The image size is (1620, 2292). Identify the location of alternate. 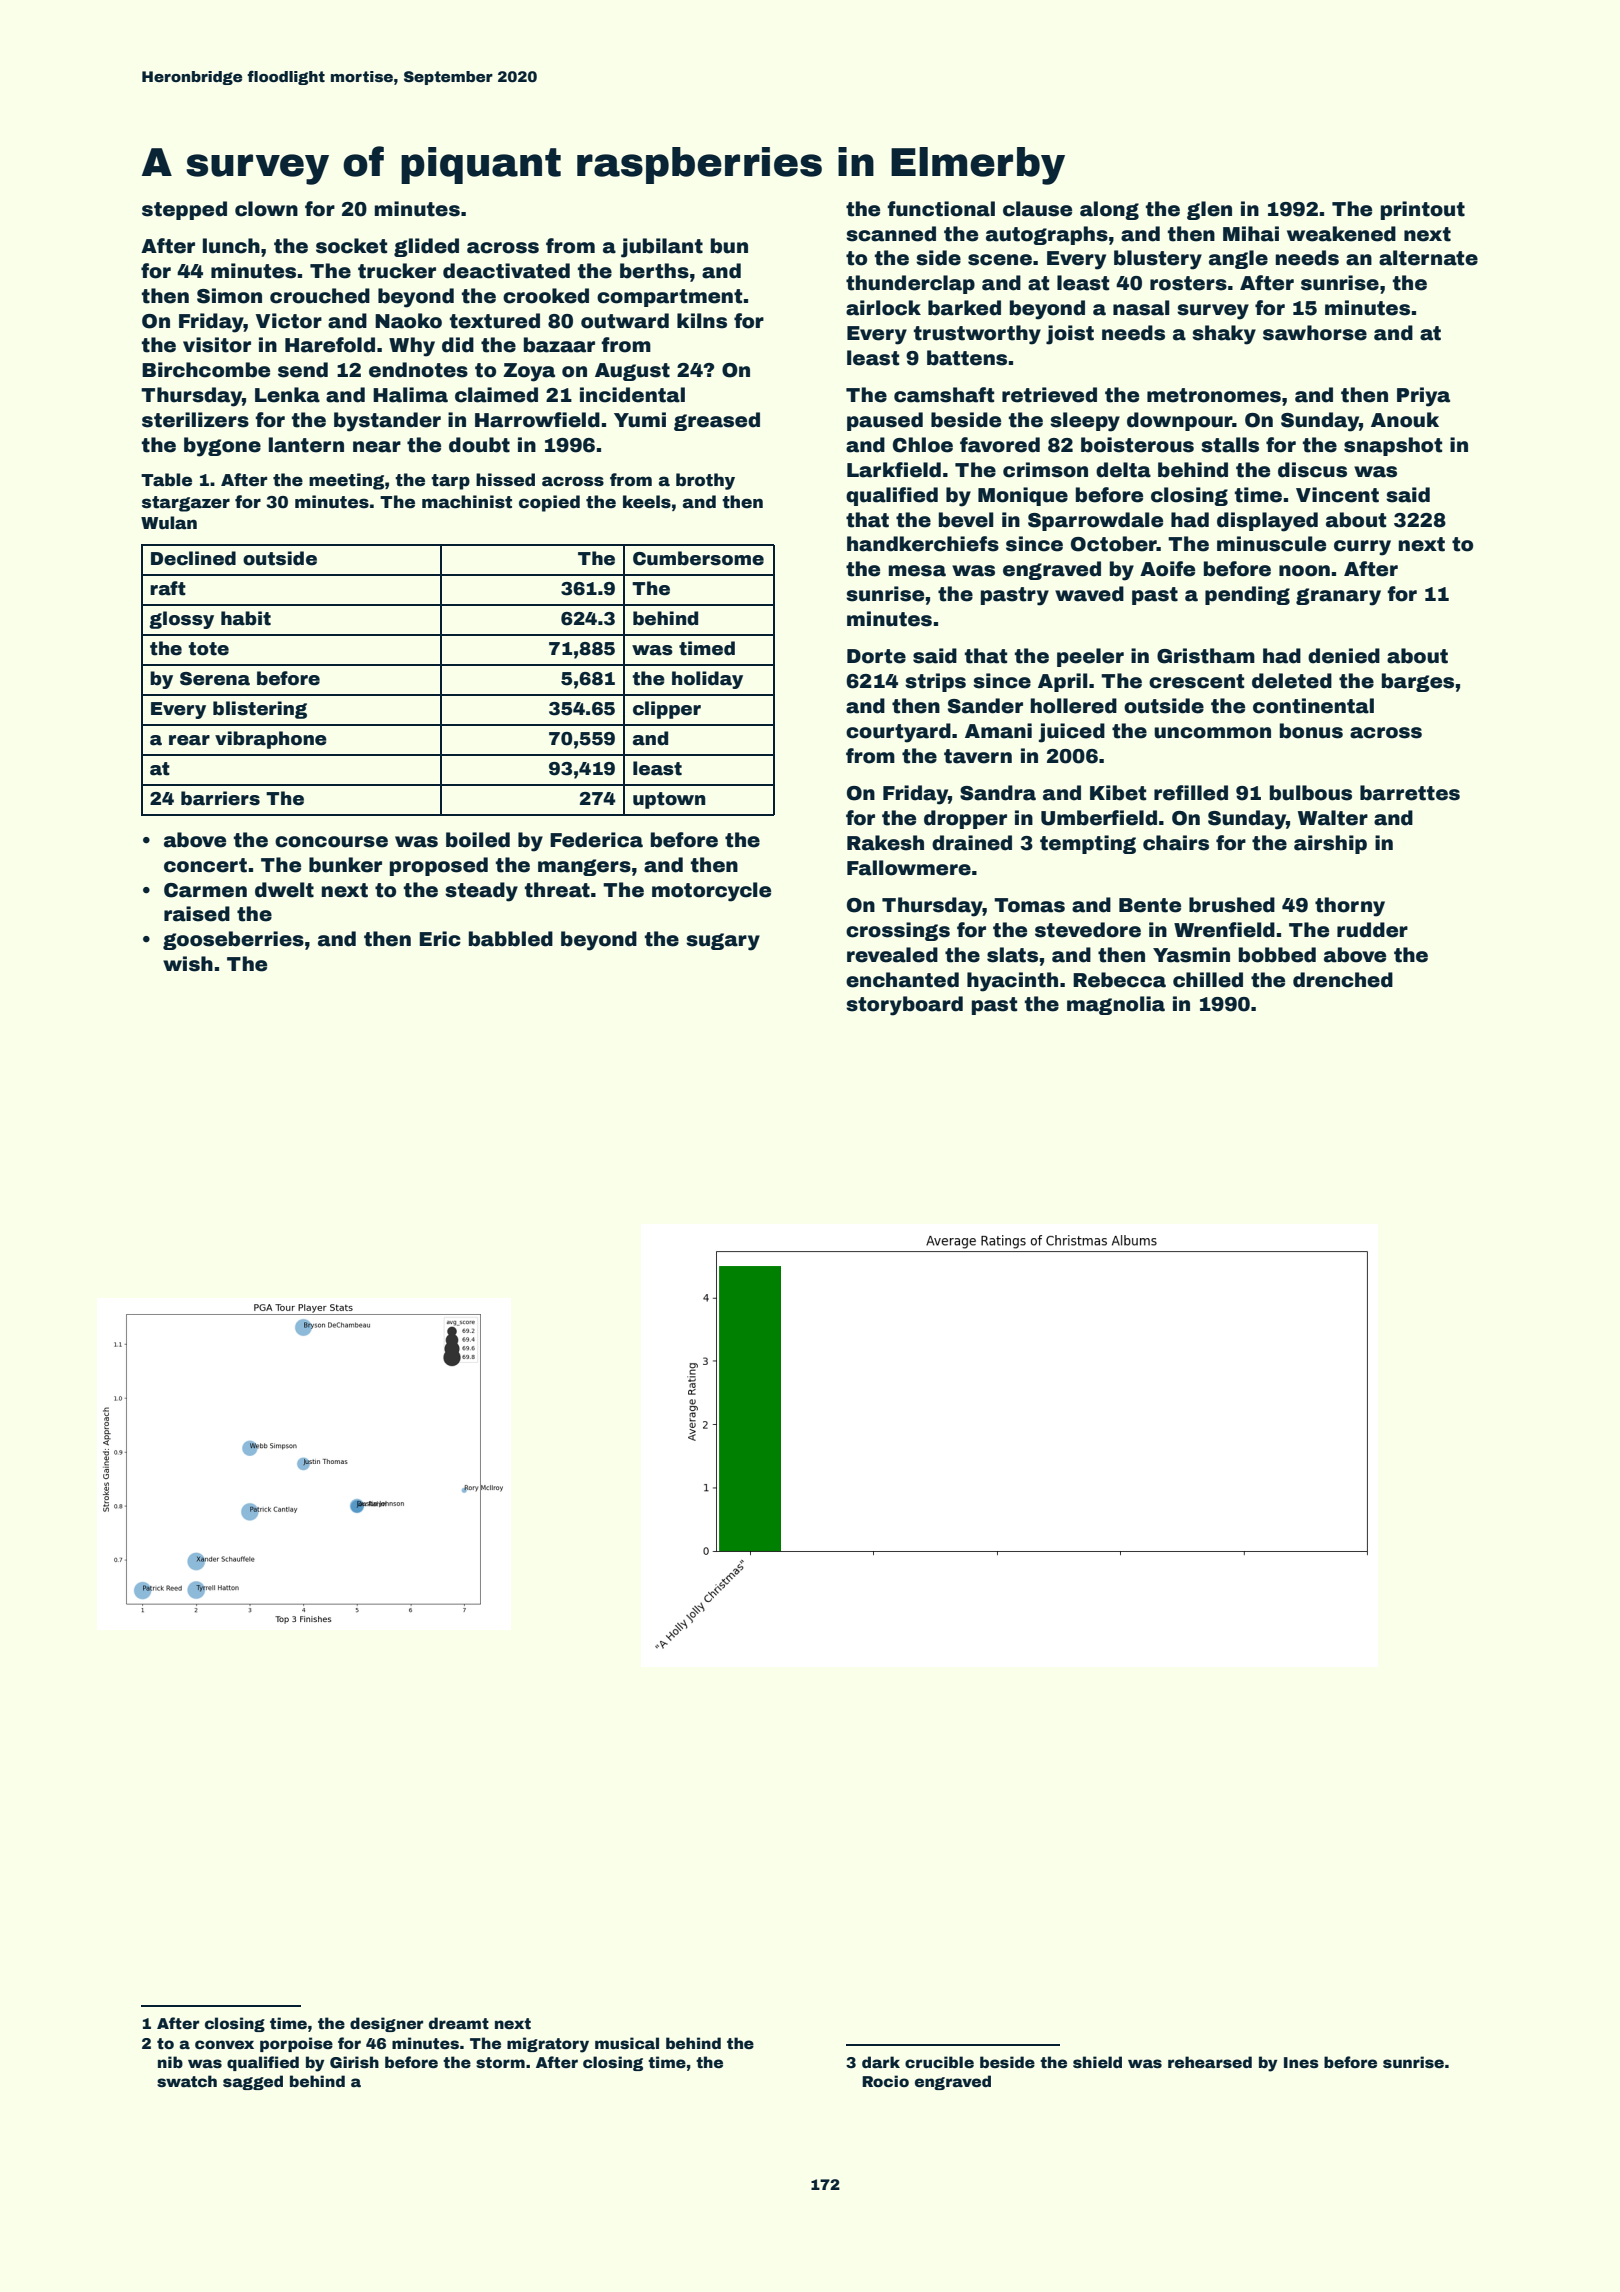
(1428, 258).
